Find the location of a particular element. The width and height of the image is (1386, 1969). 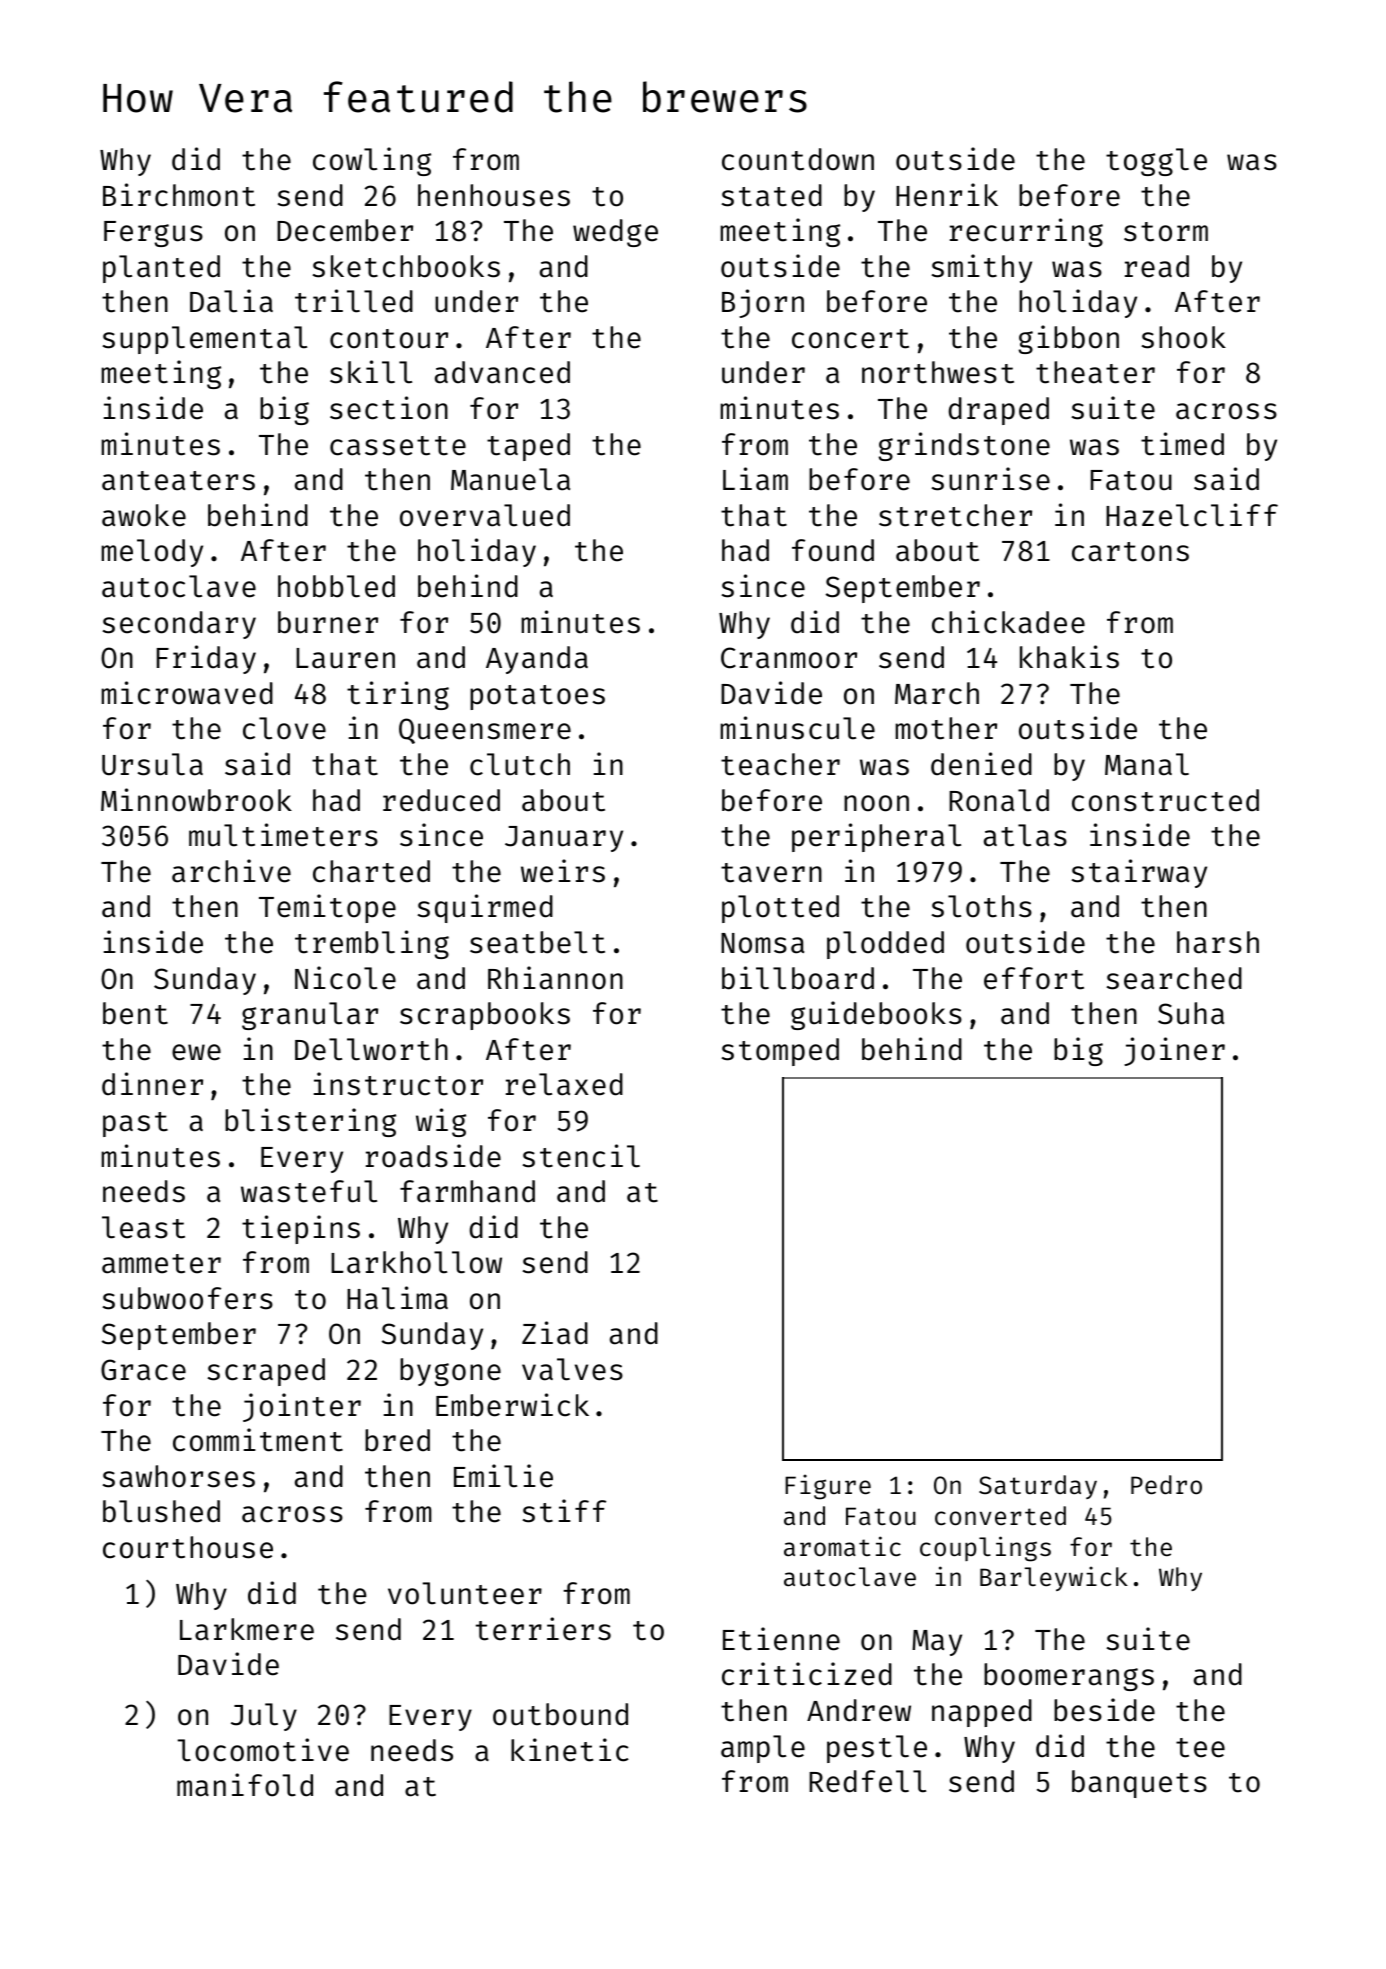

Manuela is located at coordinates (510, 479).
